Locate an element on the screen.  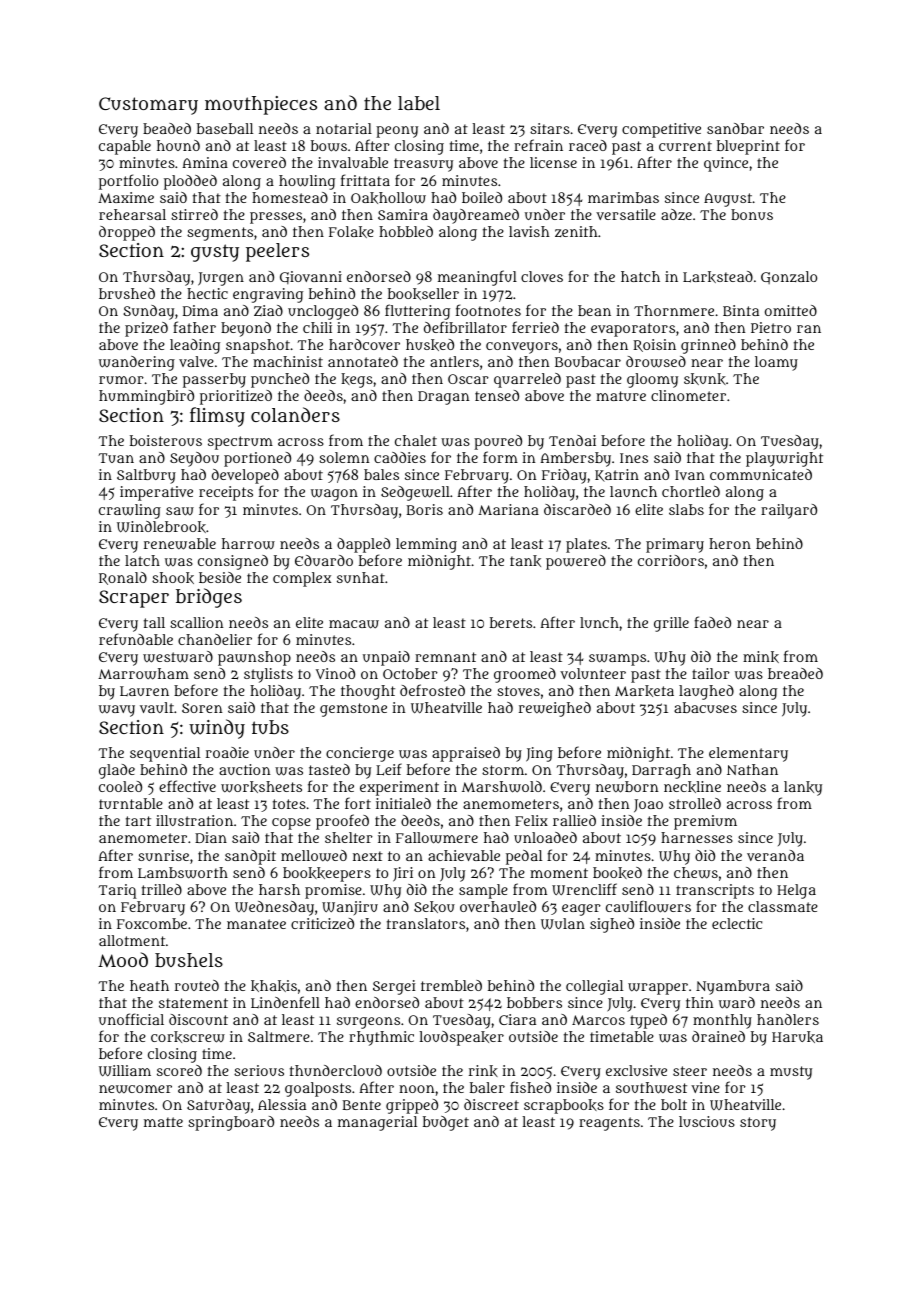
omitted is located at coordinates (791, 310).
